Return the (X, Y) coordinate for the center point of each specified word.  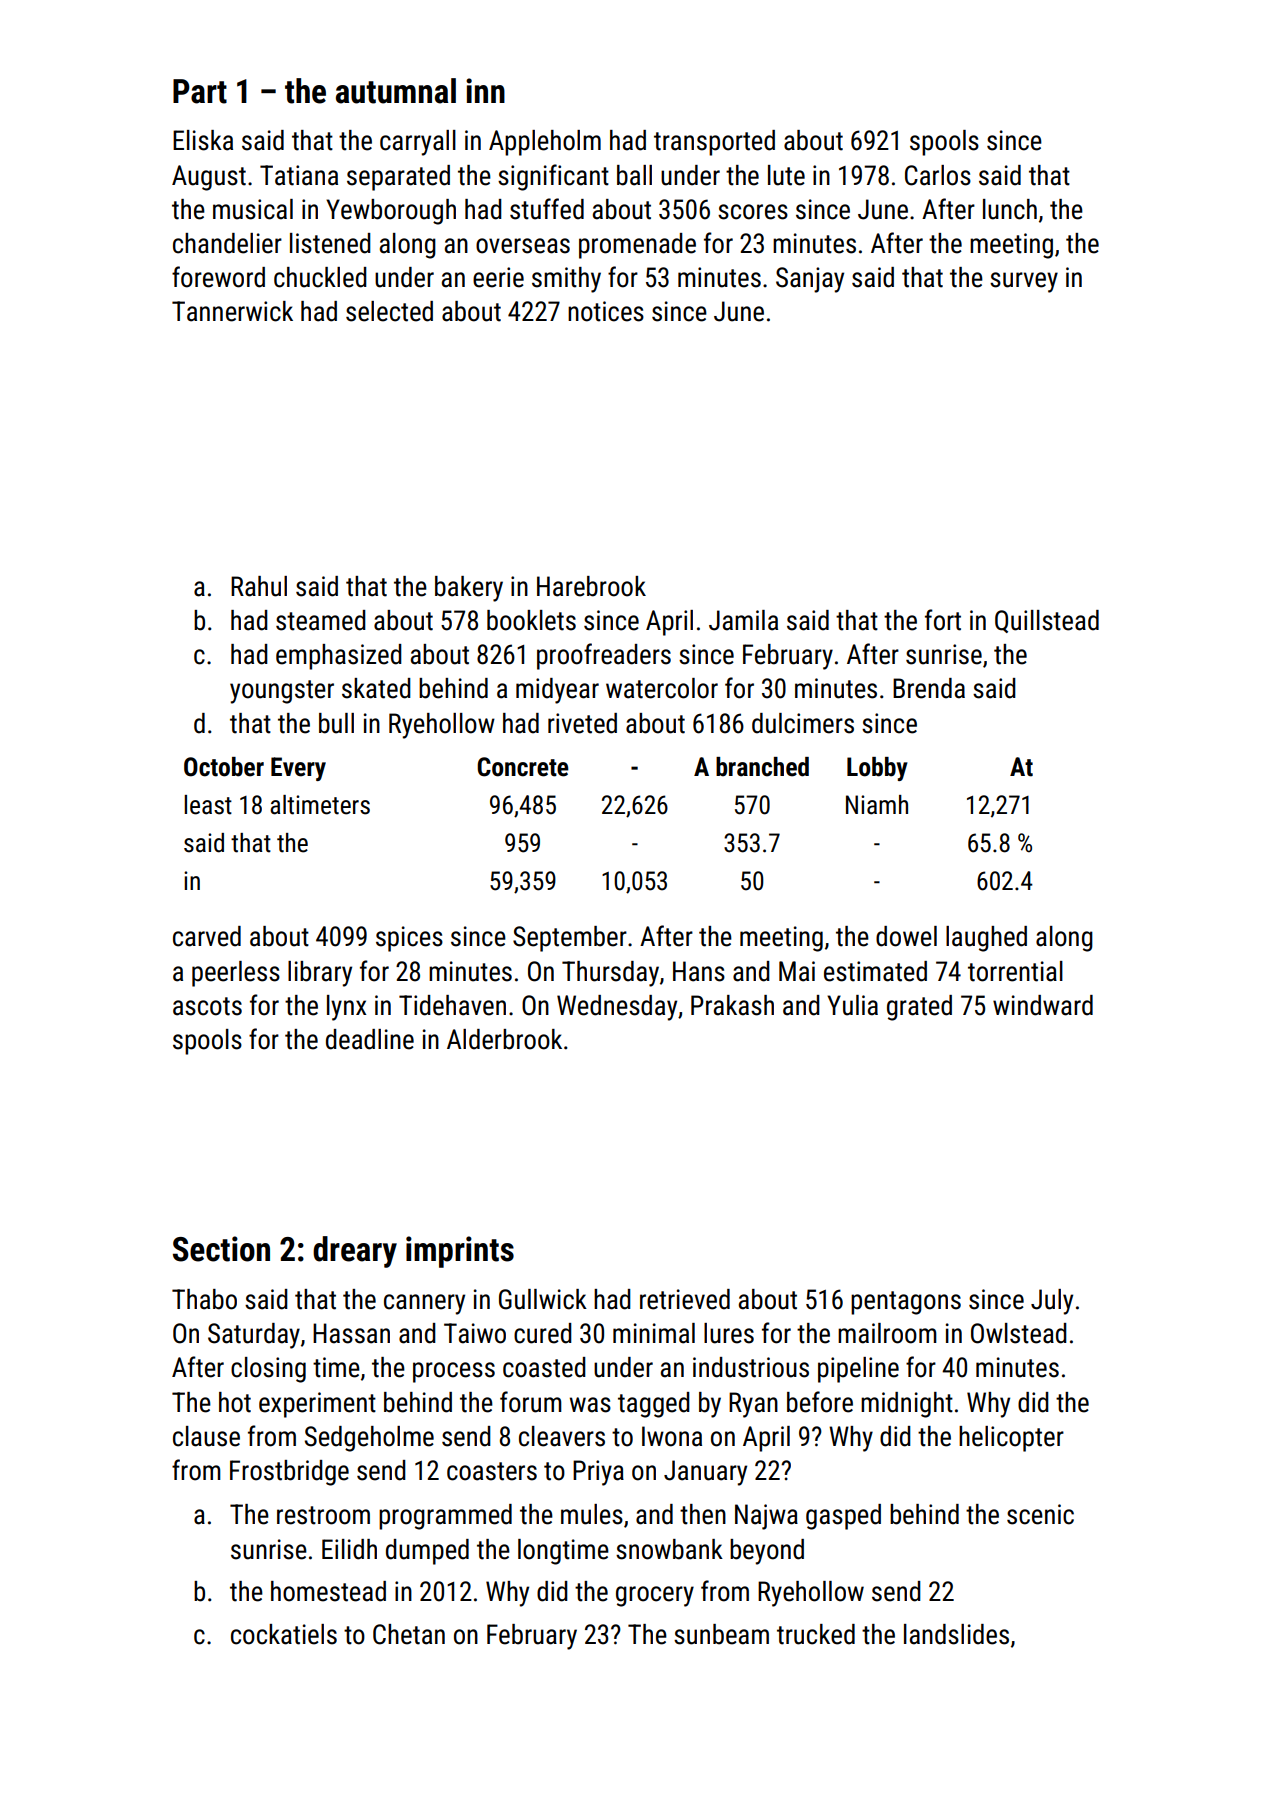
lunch (1010, 209)
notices (606, 311)
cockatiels (284, 1634)
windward (1043, 1005)
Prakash (732, 1005)
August (209, 178)
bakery (469, 589)
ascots (207, 1006)
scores (753, 212)
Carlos (938, 175)
